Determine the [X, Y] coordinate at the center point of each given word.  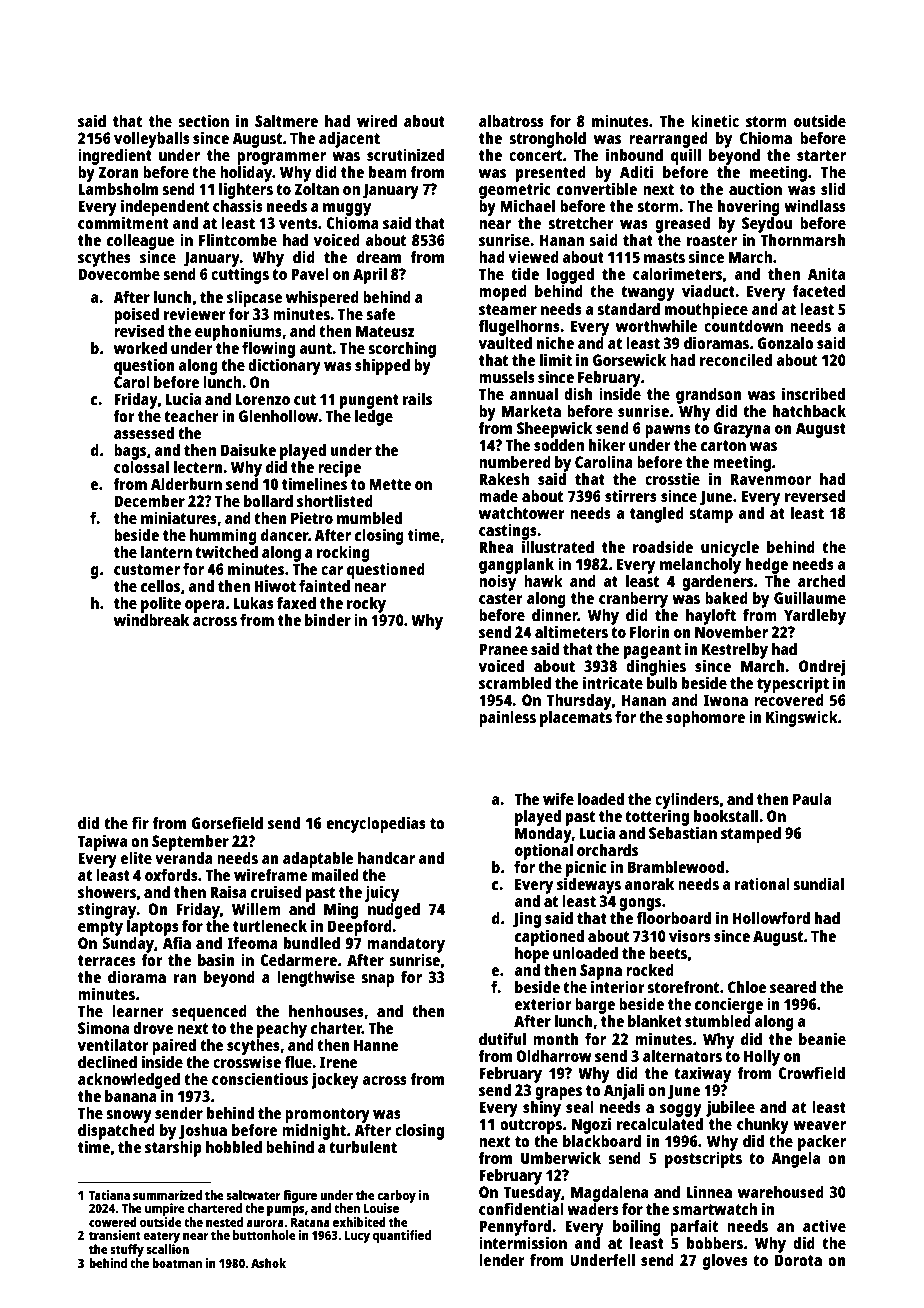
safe [380, 314]
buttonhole [264, 1235]
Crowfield [811, 1072]
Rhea [496, 547]
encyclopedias [376, 824]
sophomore [705, 719]
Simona [103, 1027]
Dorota [798, 1260]
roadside [663, 546]
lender [502, 1260]
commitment [123, 223]
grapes [558, 1093]
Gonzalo [785, 343]
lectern [198, 467]
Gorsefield [227, 822]
